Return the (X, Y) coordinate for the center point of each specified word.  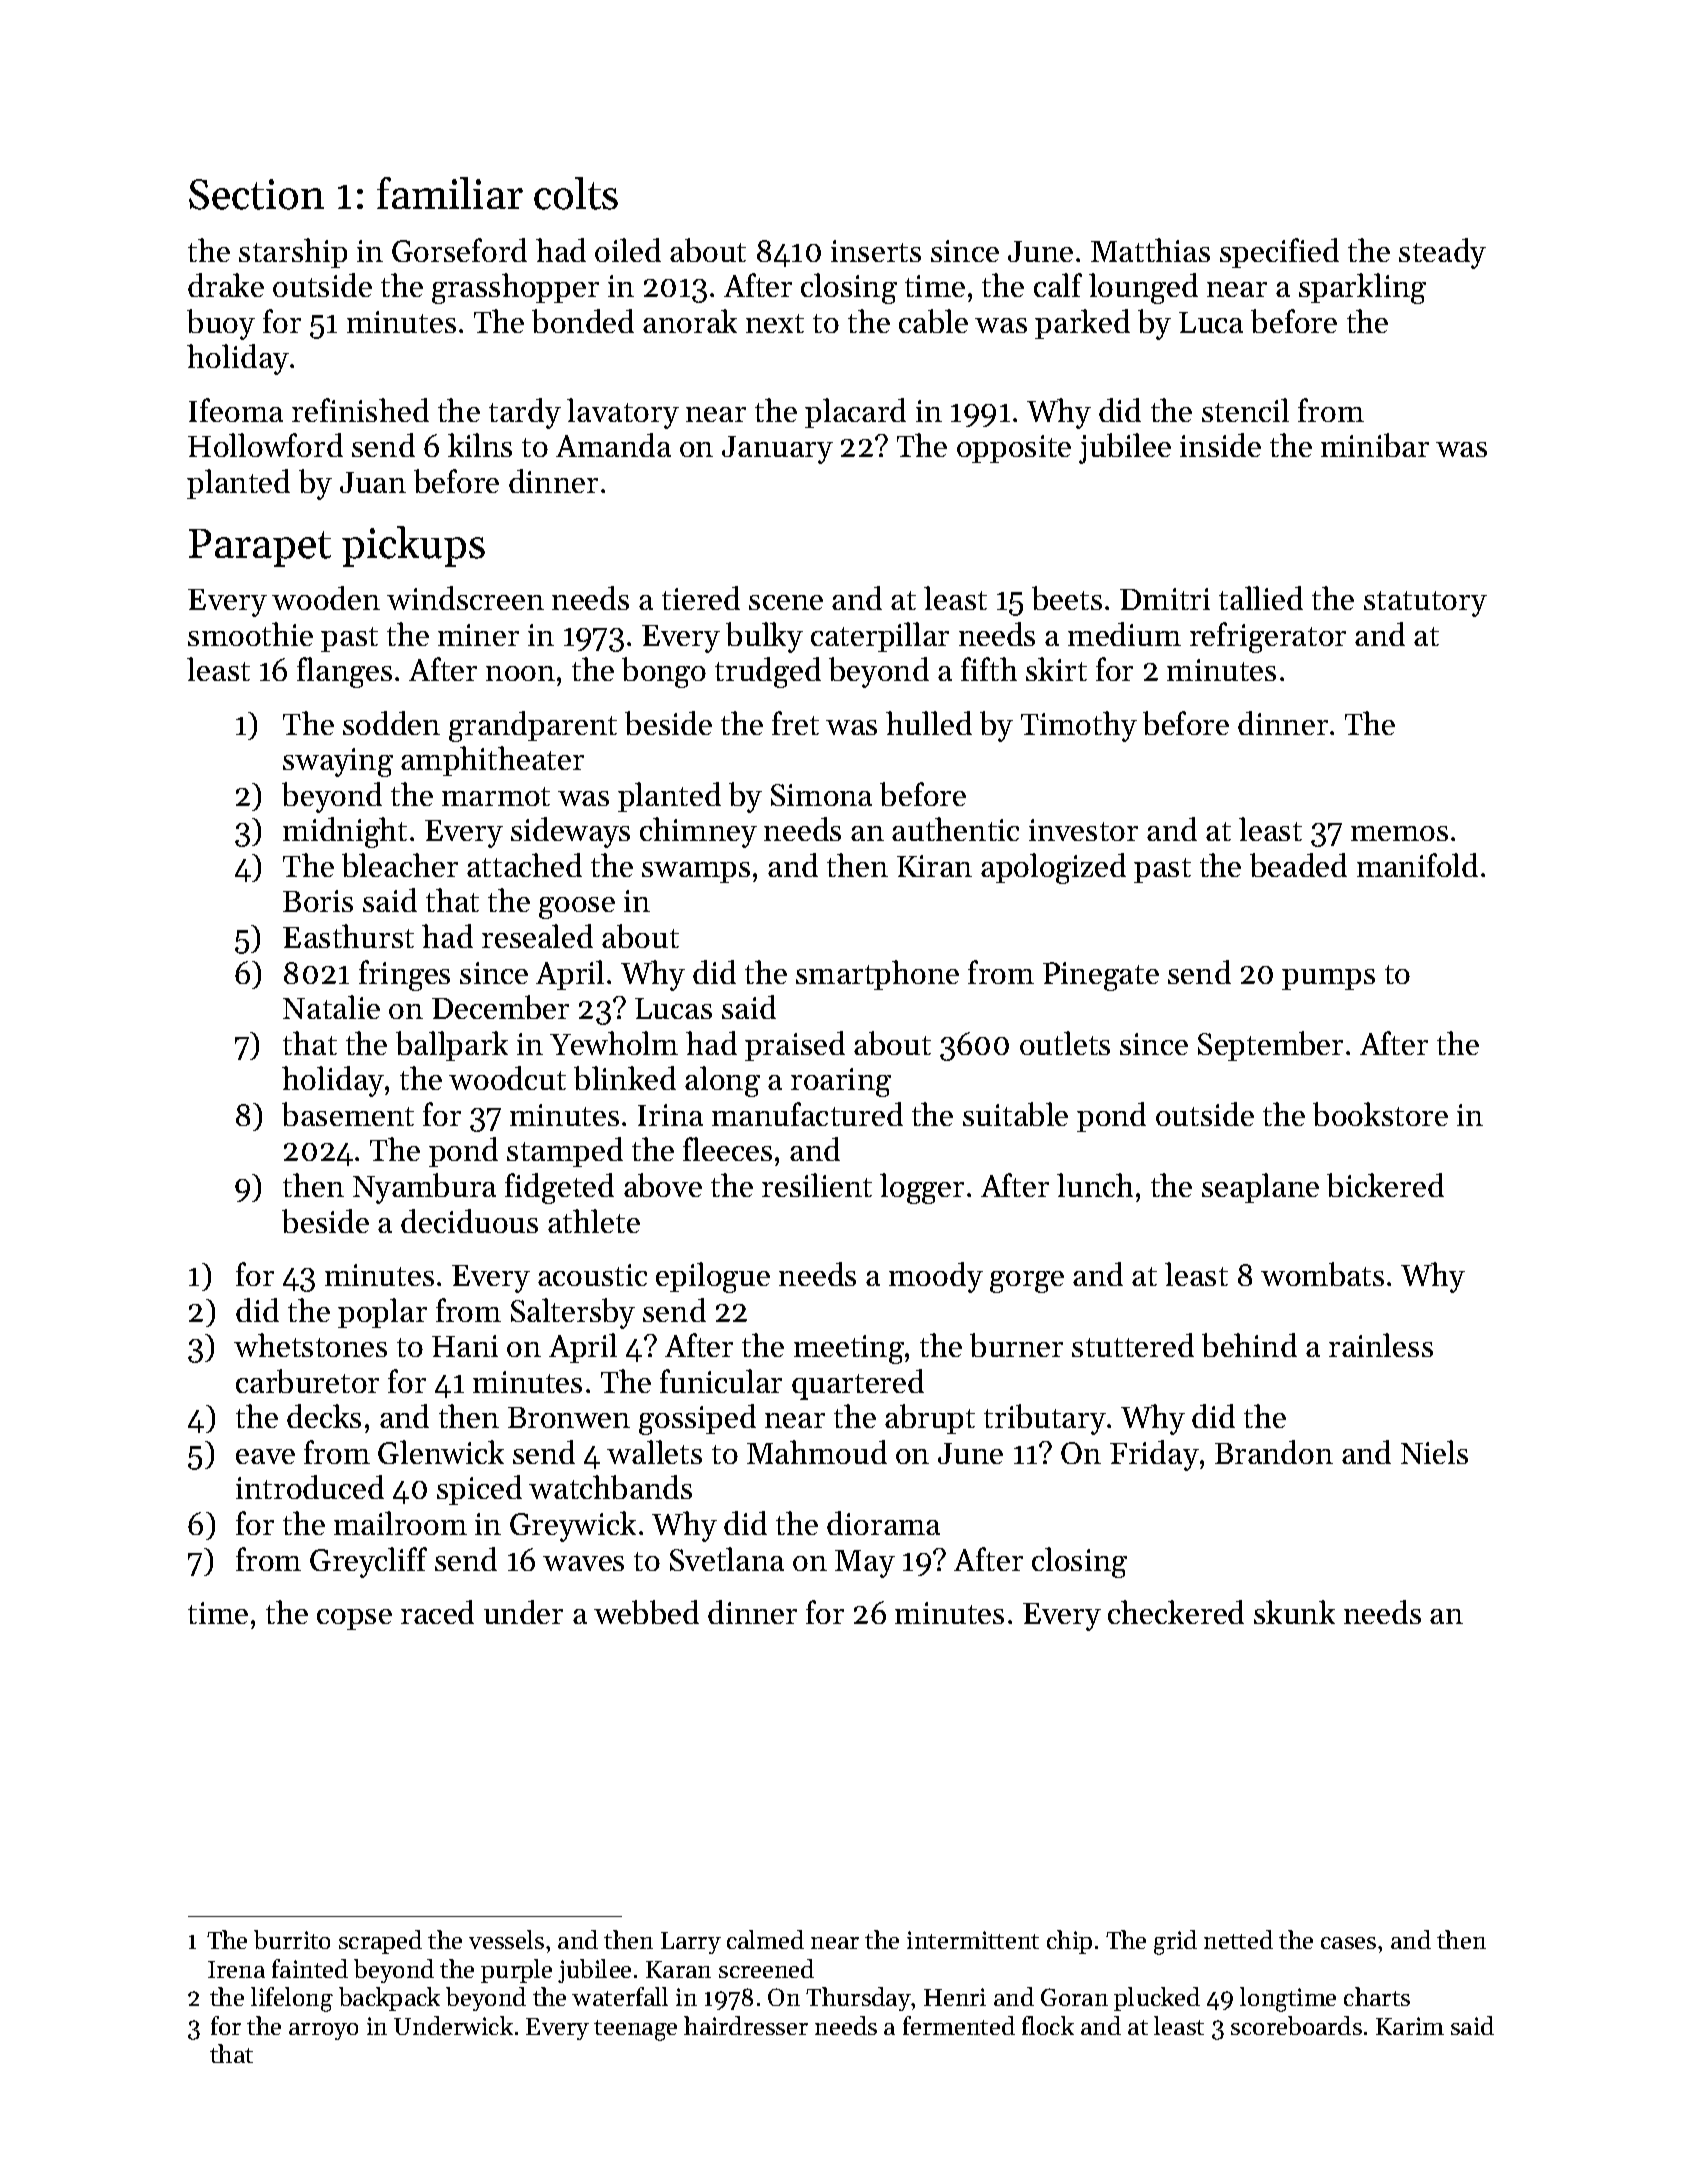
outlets (1065, 1043)
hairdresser (746, 2025)
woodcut (507, 1078)
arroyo (323, 2031)
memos (1399, 833)
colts (576, 193)
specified (1279, 253)
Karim (1410, 2026)
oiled (628, 250)
